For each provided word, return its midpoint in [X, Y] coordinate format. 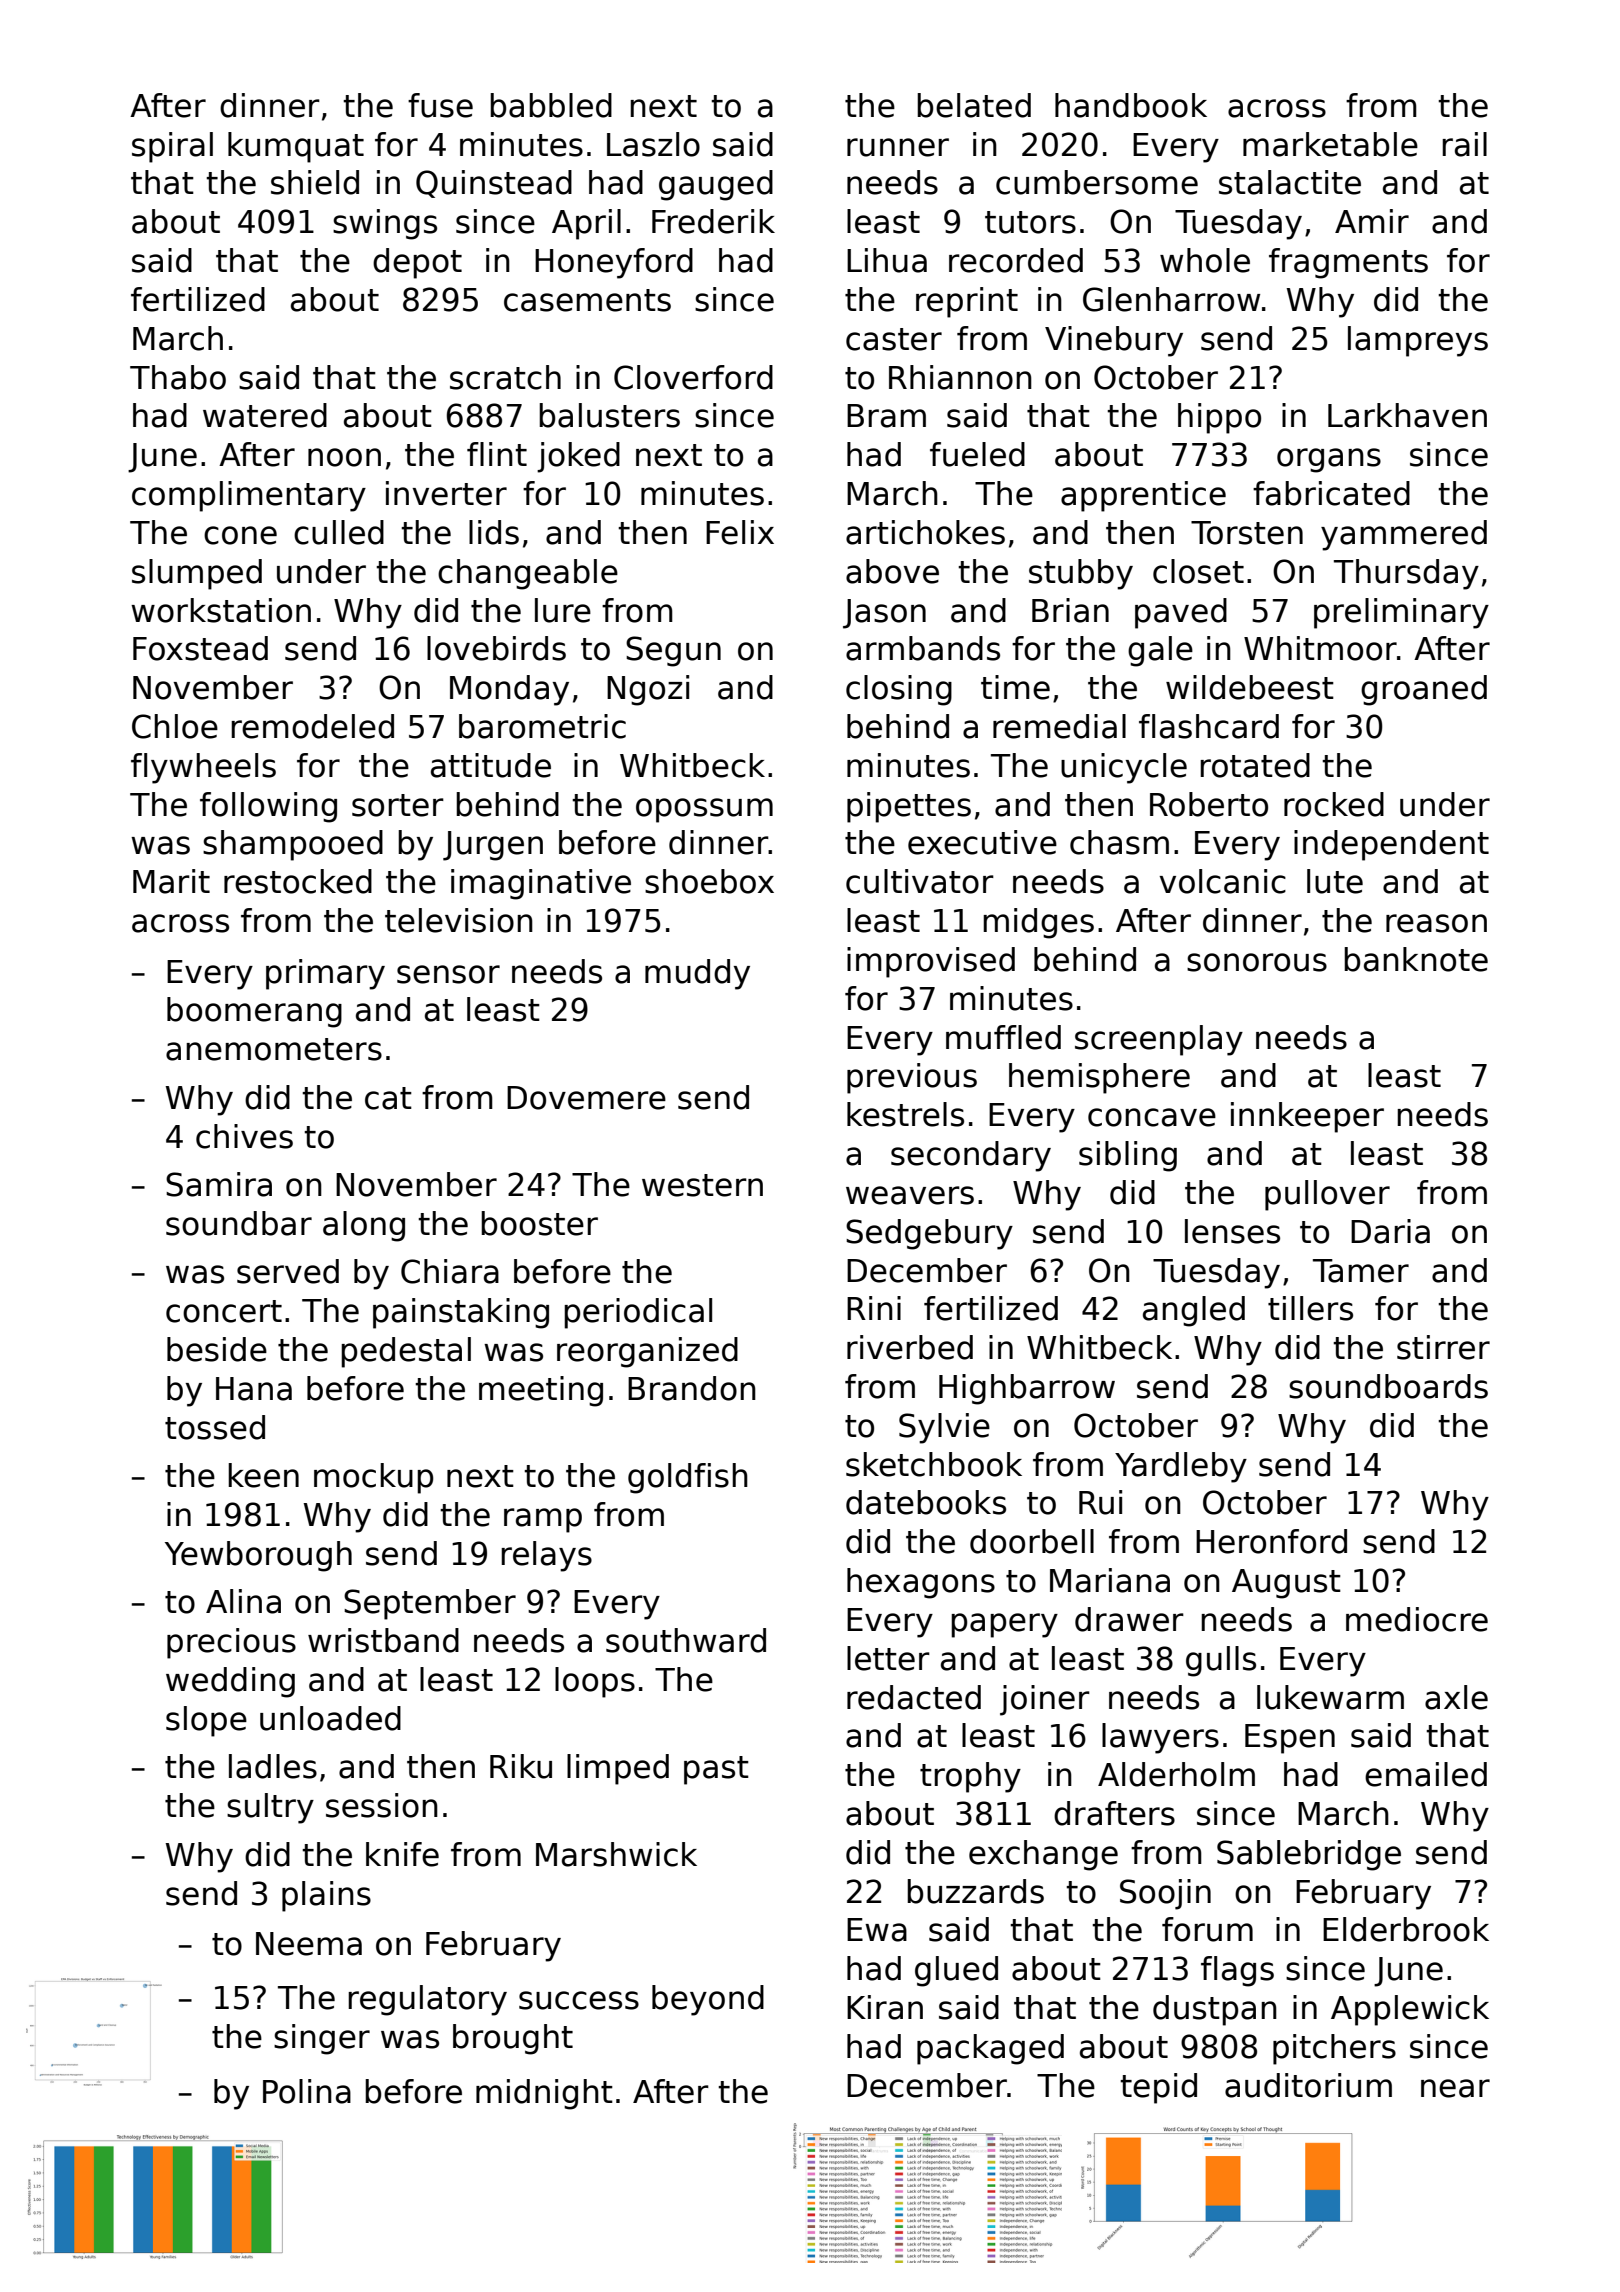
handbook [1131, 105]
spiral [172, 147]
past [716, 1770]
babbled [551, 105]
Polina [307, 2091]
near [1455, 2088]
